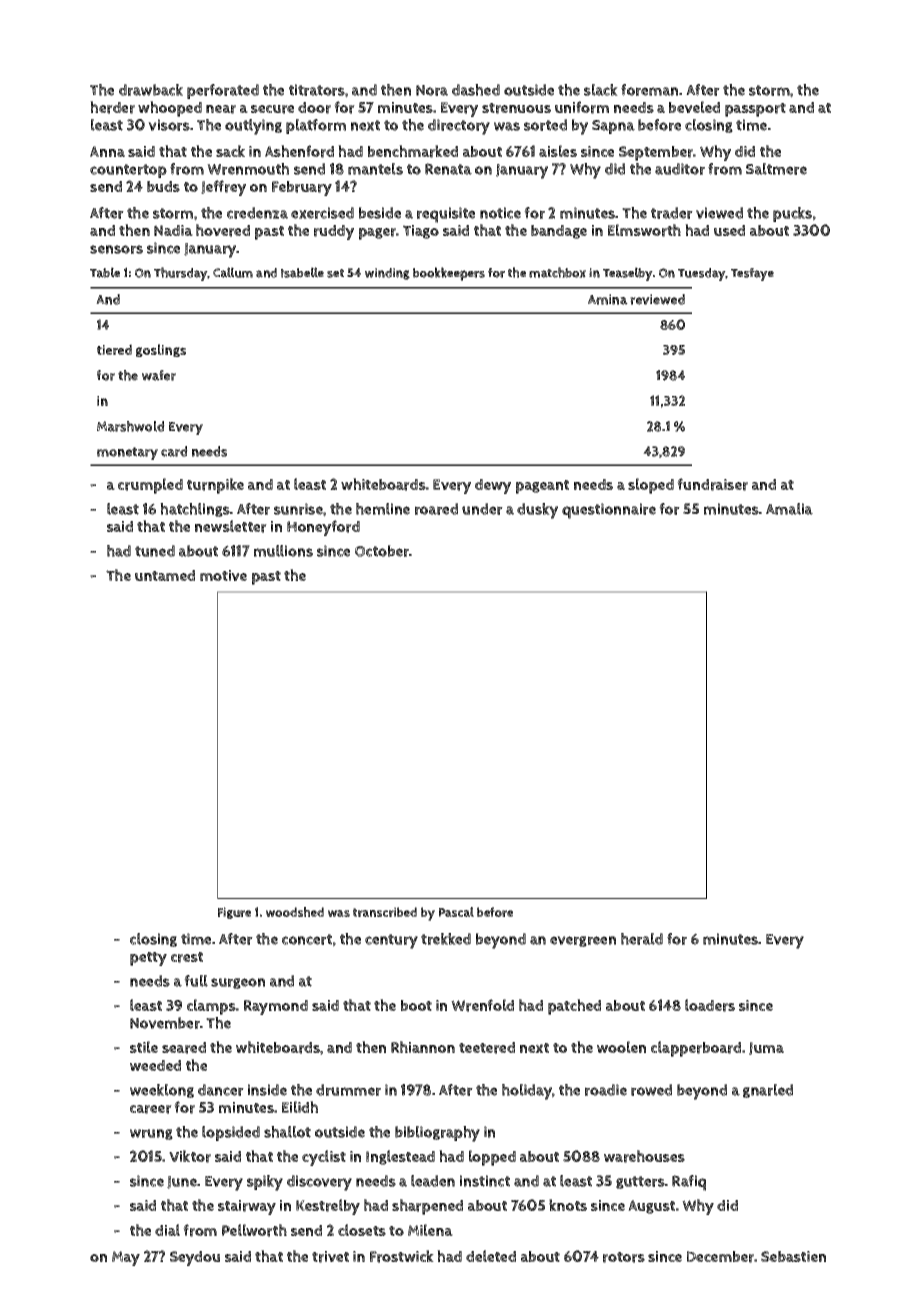 This document has height=1308, width=924. Describe the element at coordinates (651, 1090) in the document. I see `rowed` at that location.
